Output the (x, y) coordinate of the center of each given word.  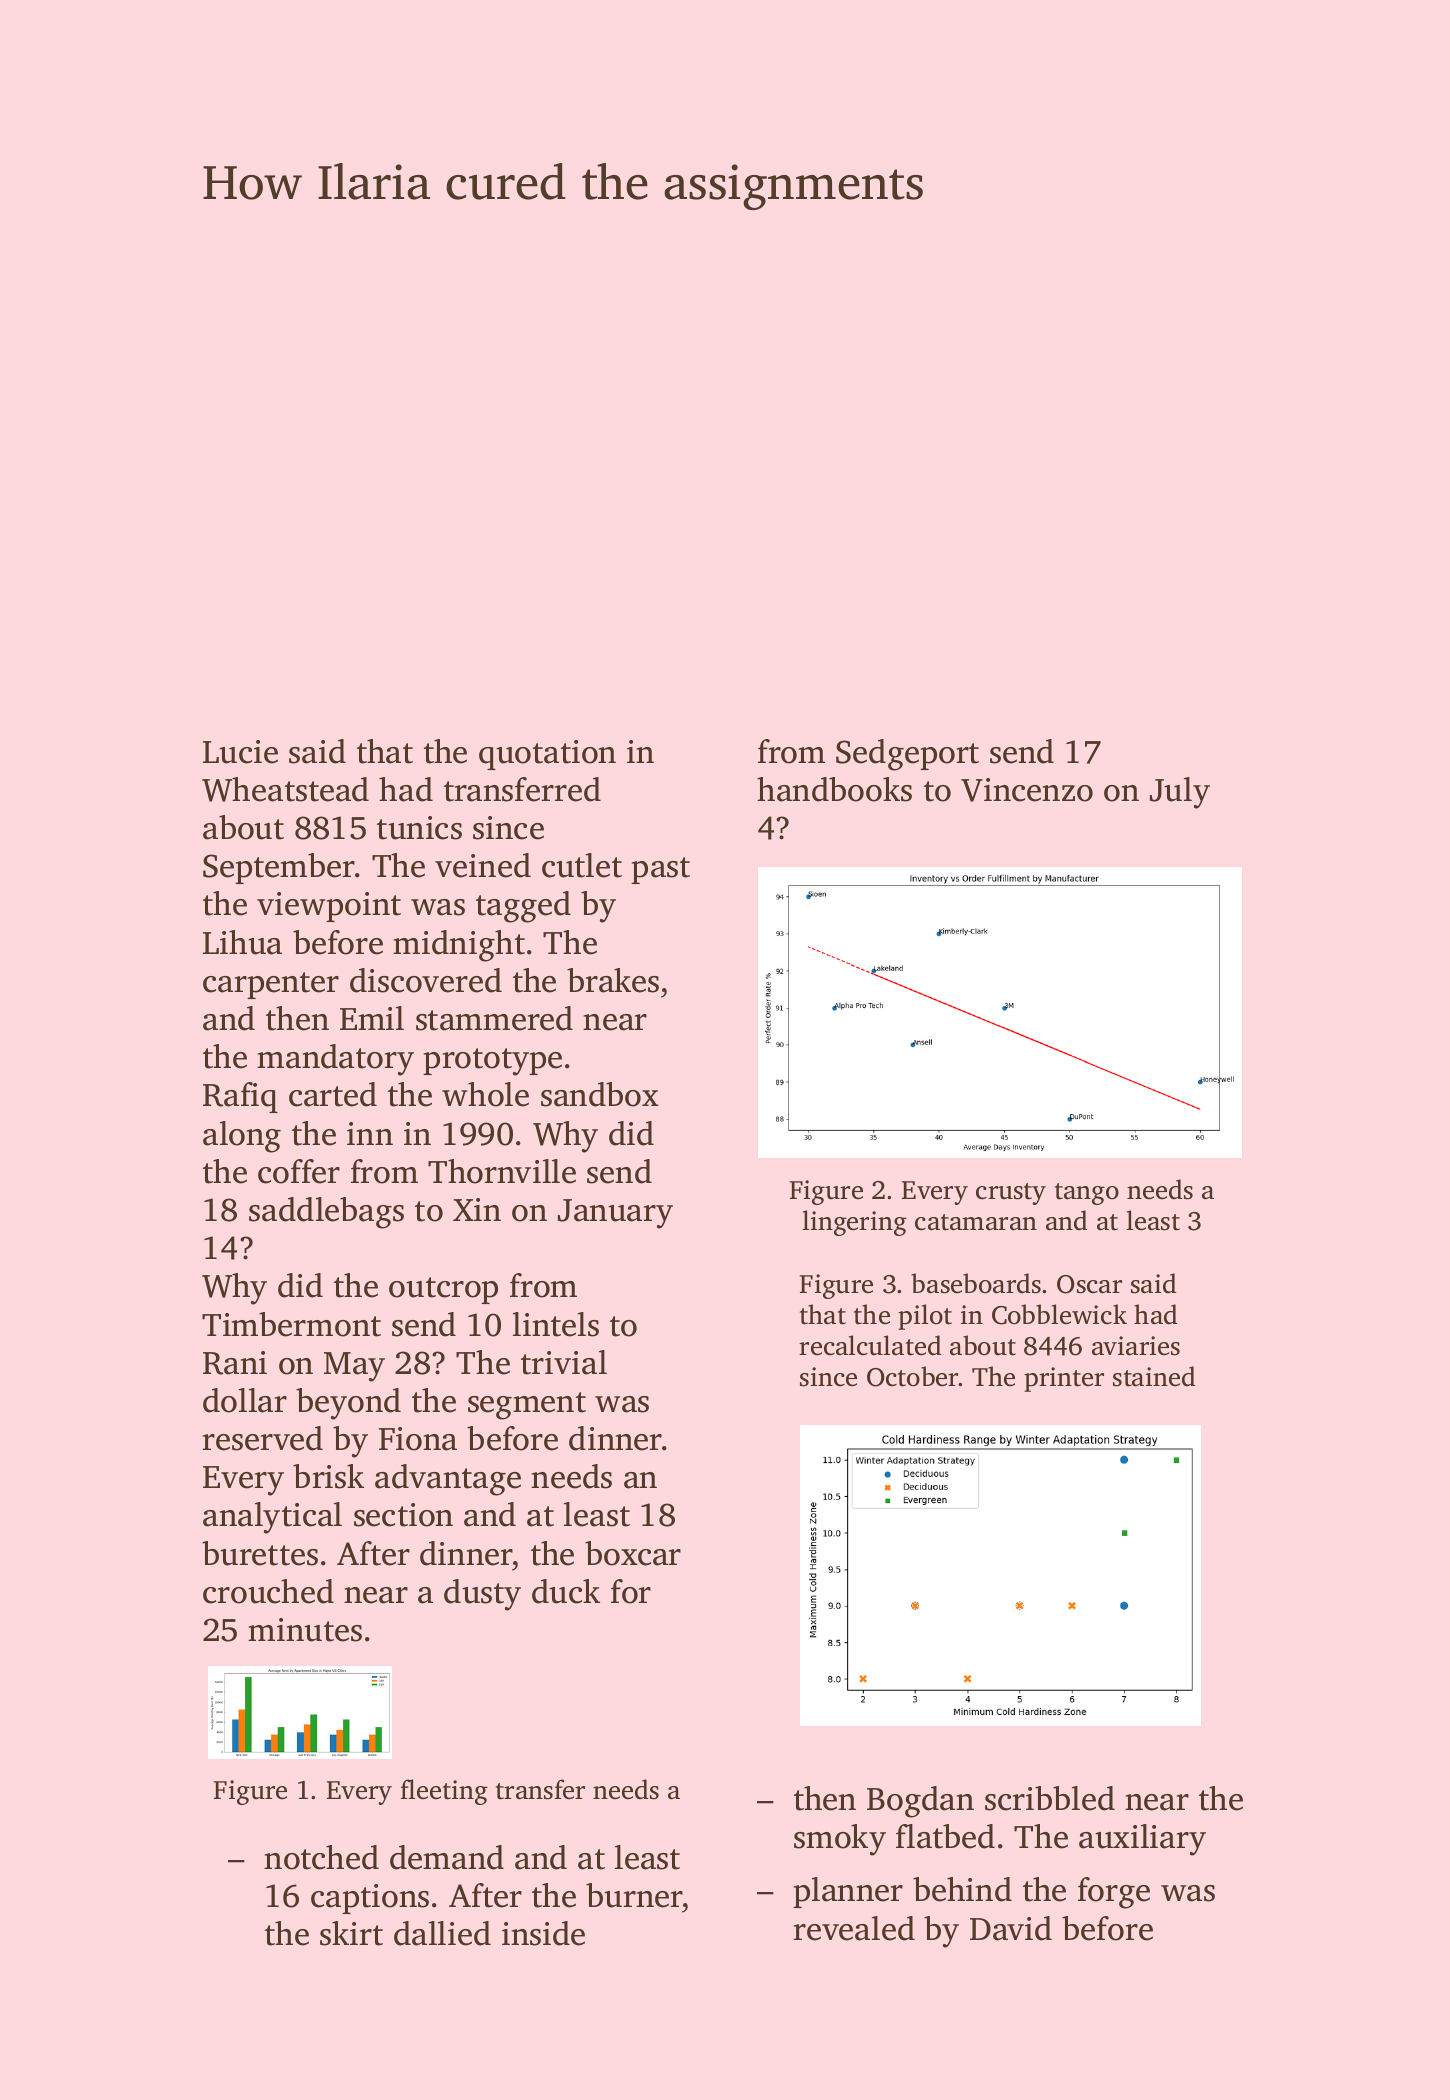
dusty (482, 1595)
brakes (613, 980)
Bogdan (920, 1802)
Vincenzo (1027, 790)
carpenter (271, 985)
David (1011, 1928)
